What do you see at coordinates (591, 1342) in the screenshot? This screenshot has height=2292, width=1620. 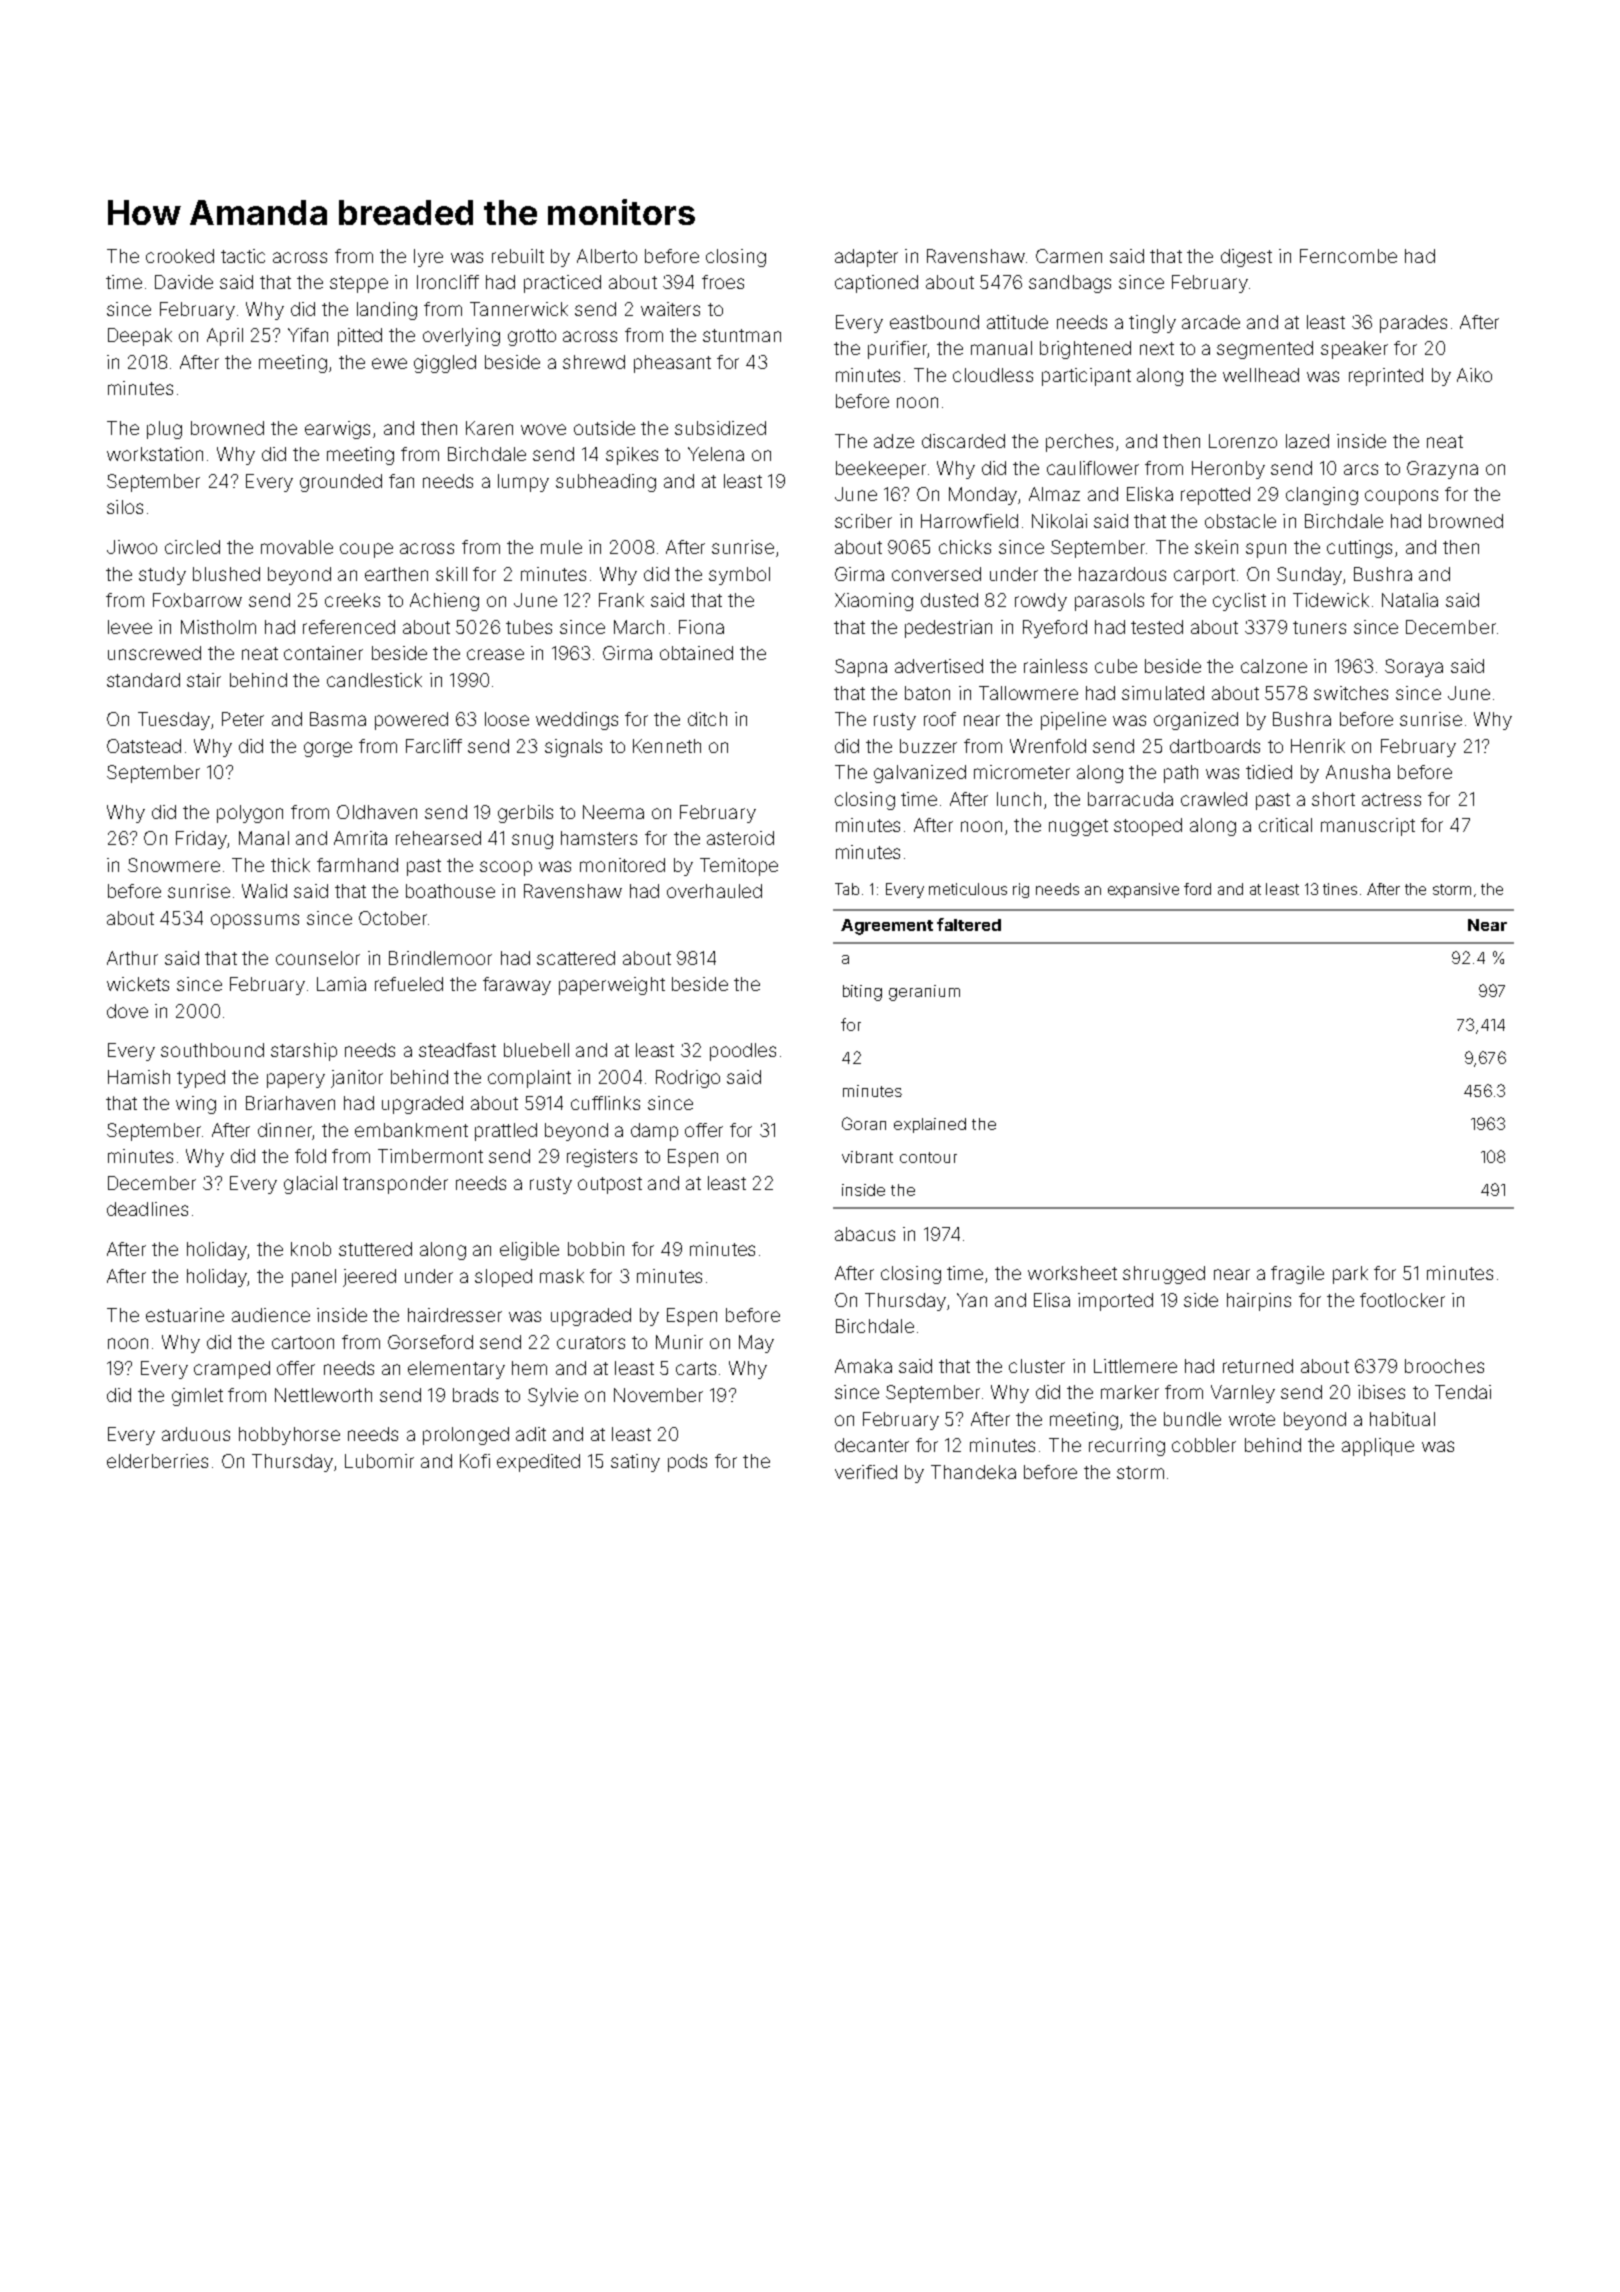 I see `curators` at bounding box center [591, 1342].
